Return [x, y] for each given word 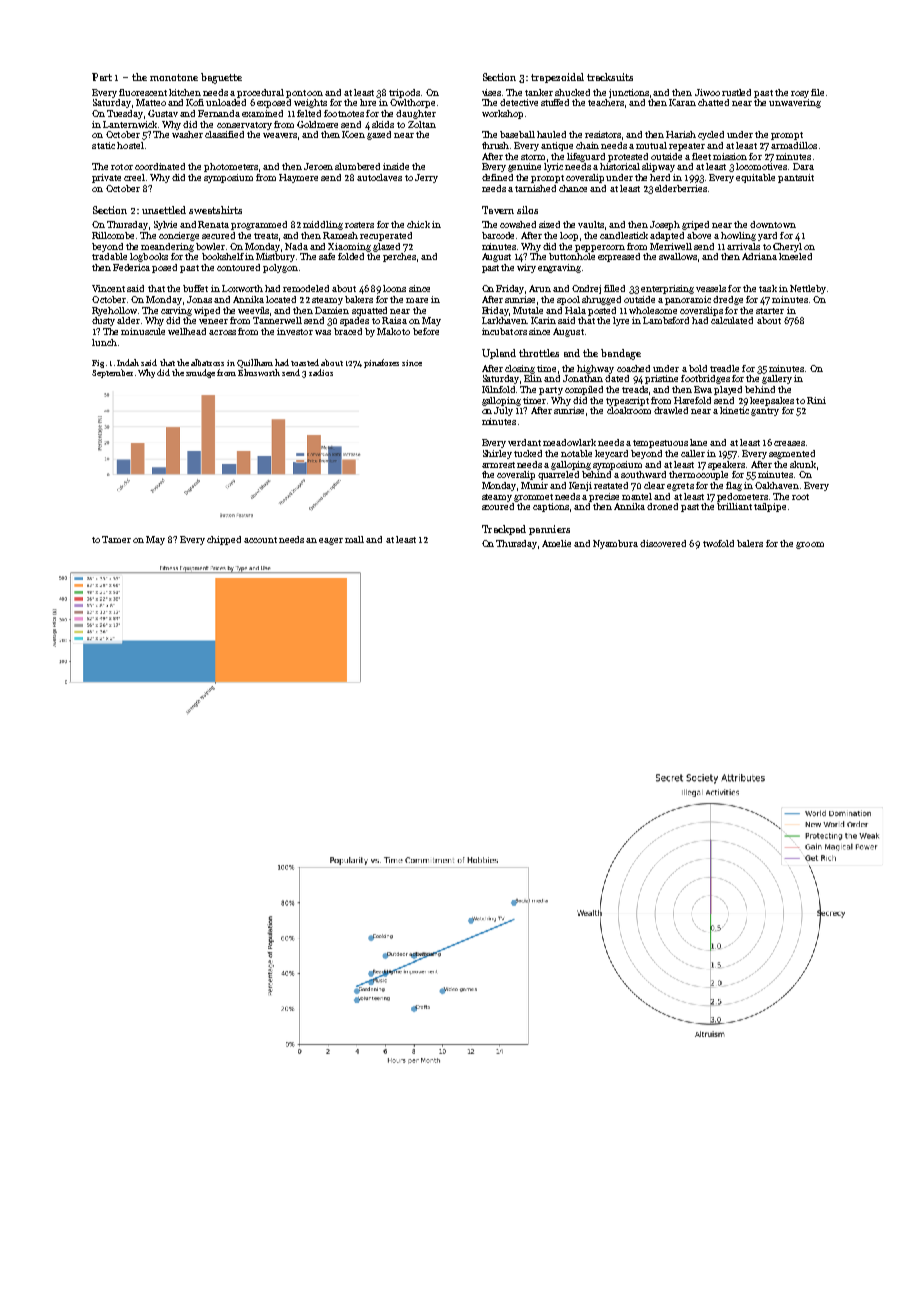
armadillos [794, 145]
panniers [549, 530]
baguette [221, 78]
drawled [671, 410]
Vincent [108, 288]
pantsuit [796, 178]
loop [569, 236]
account [260, 540]
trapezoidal [557, 78]
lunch [104, 342]
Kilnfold [499, 389]
